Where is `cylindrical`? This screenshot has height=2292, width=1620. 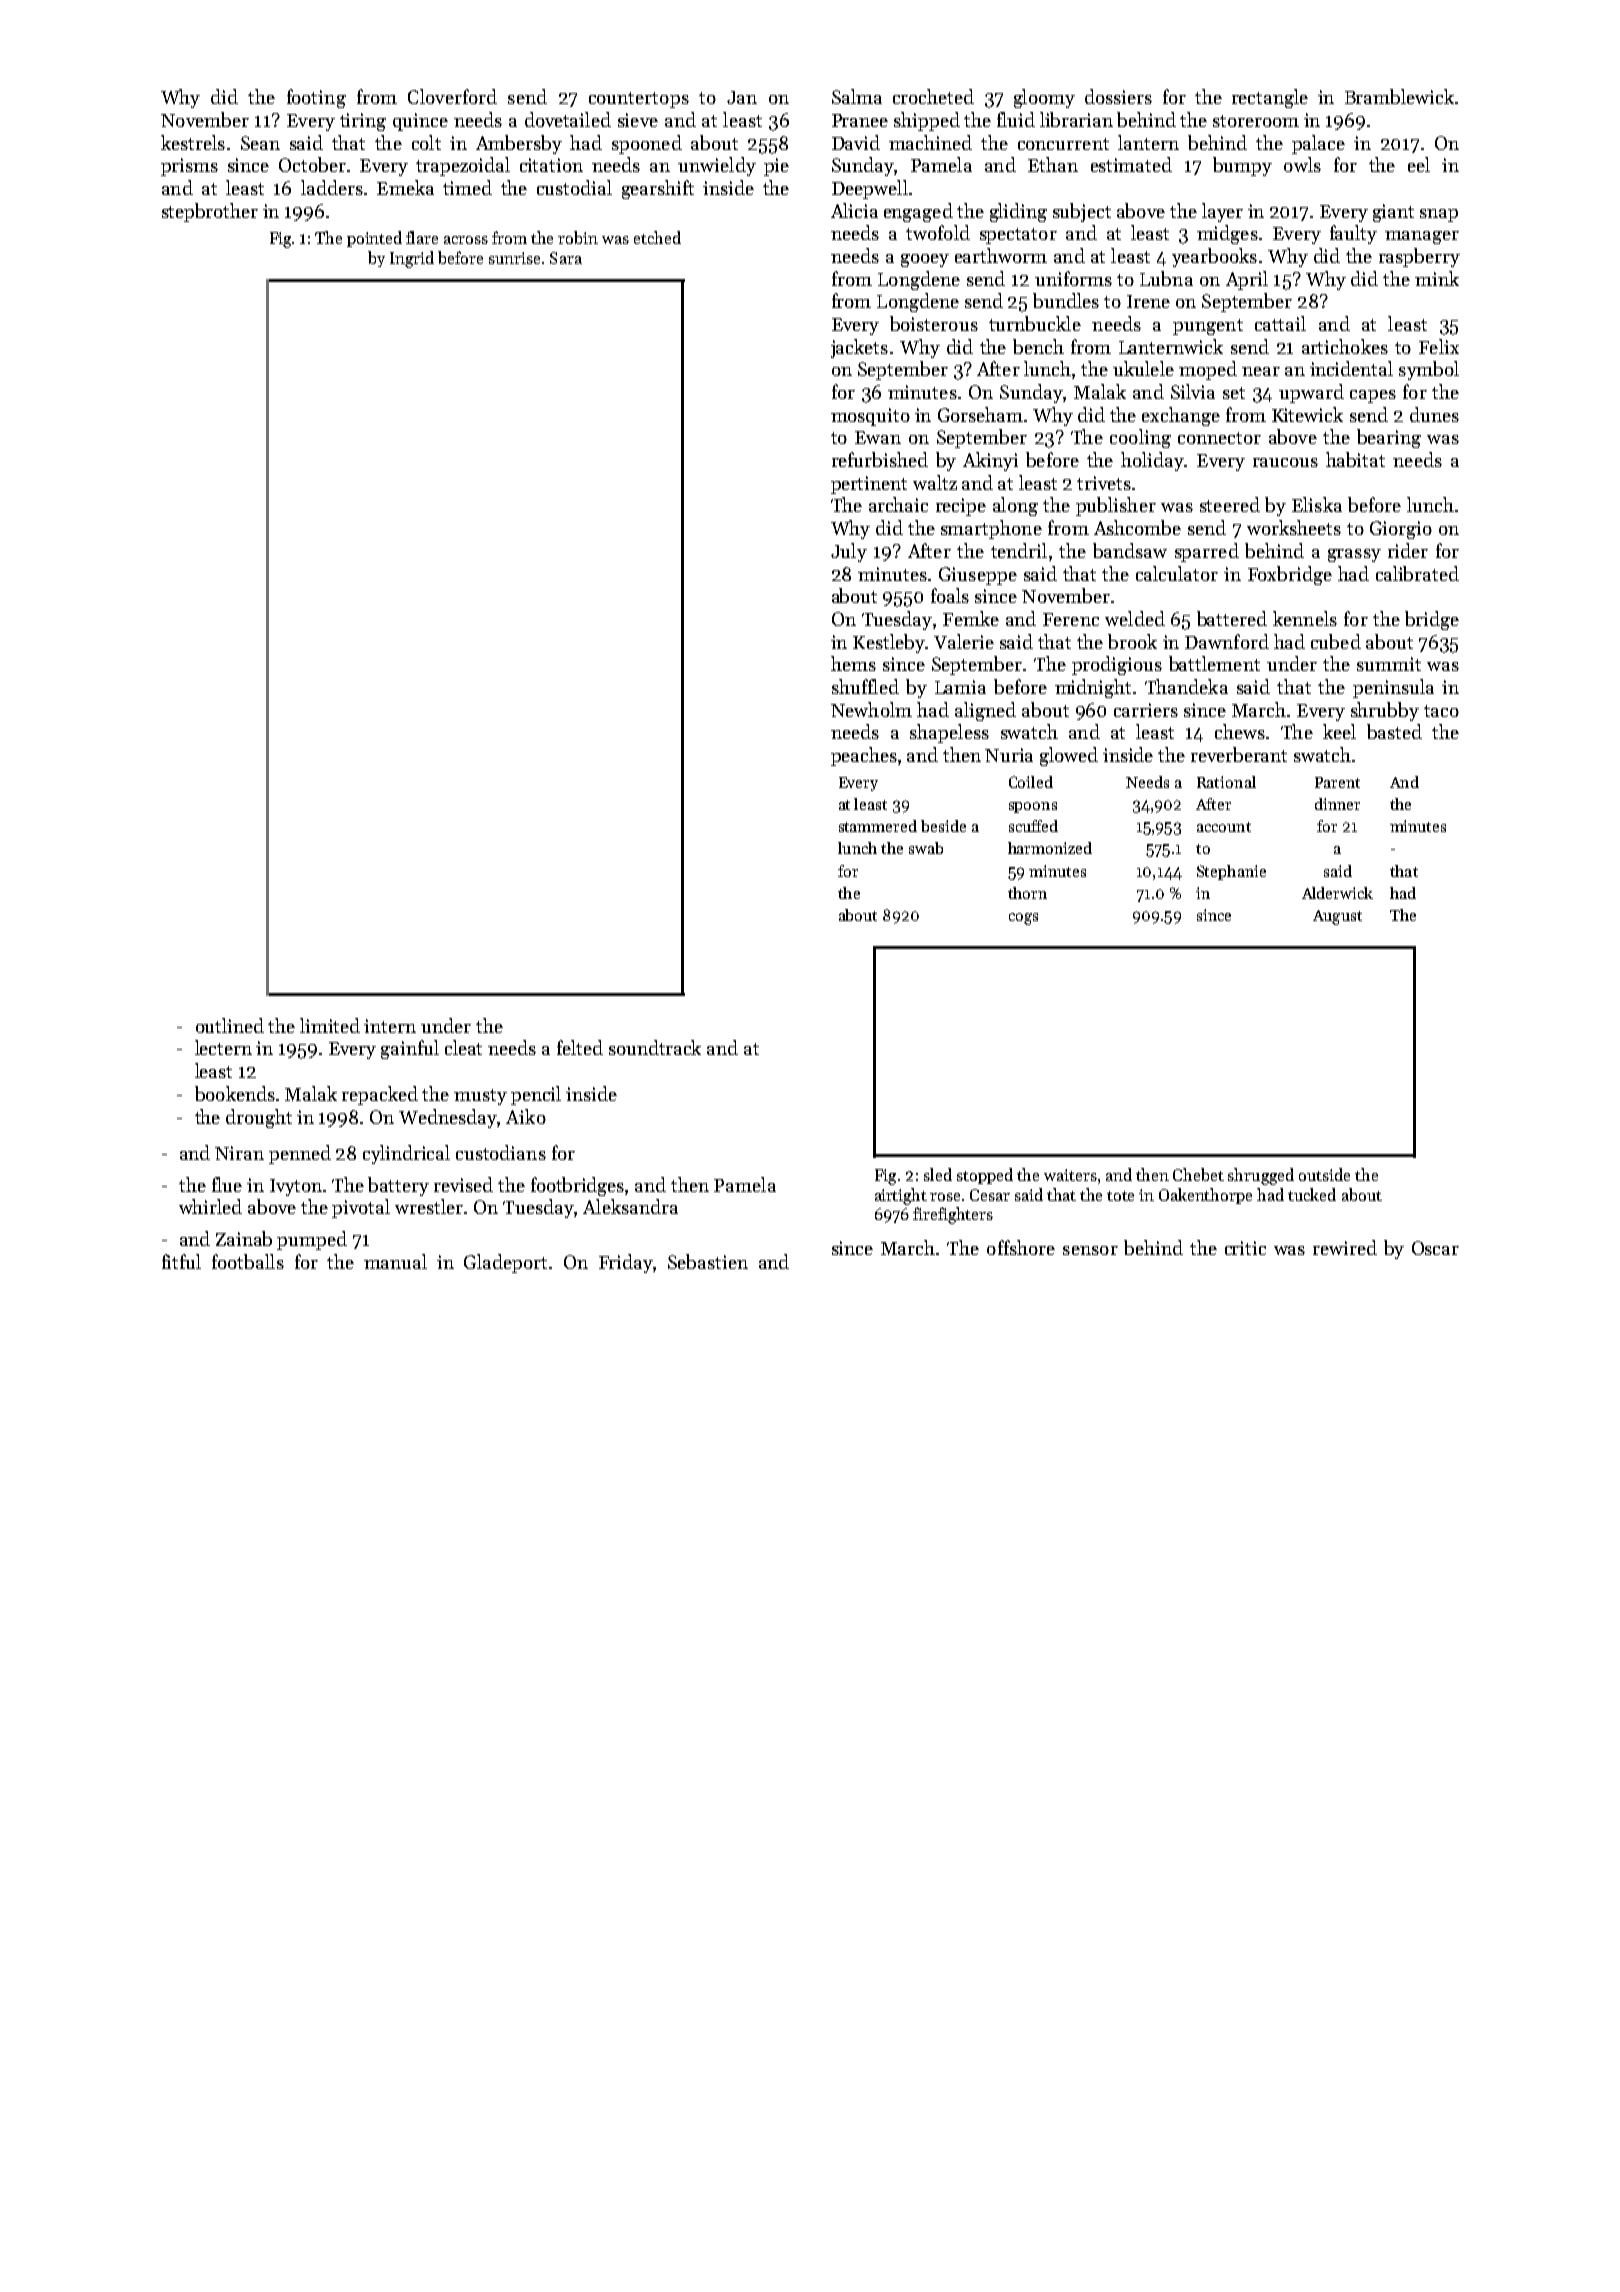 cylindrical is located at coordinates (406, 1154).
